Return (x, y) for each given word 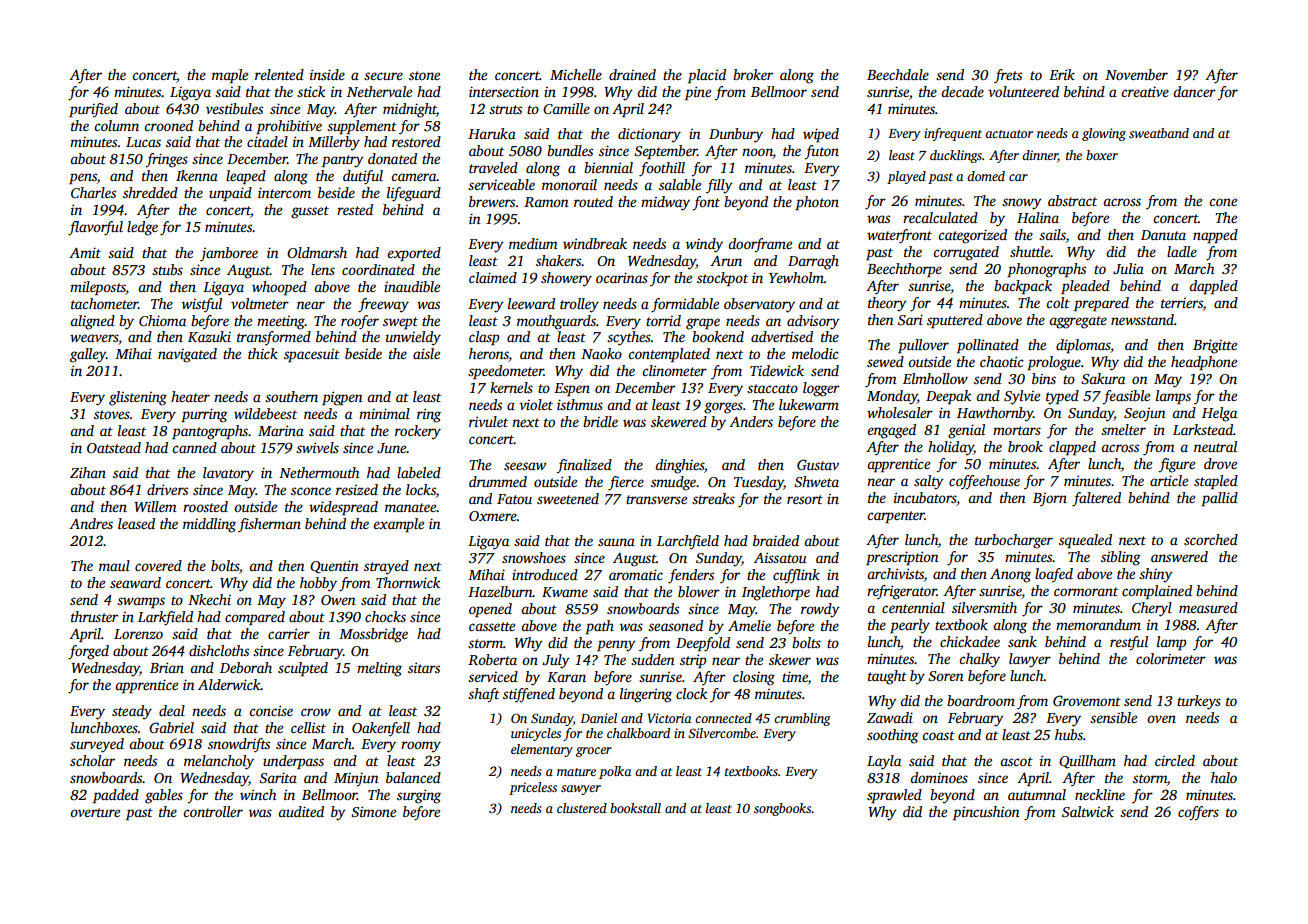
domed (986, 176)
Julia (1128, 268)
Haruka (492, 133)
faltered (1096, 499)
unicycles (536, 734)
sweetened (568, 498)
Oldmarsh (317, 252)
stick (311, 91)
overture (95, 812)
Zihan (88, 472)
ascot (1016, 761)
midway (665, 203)
